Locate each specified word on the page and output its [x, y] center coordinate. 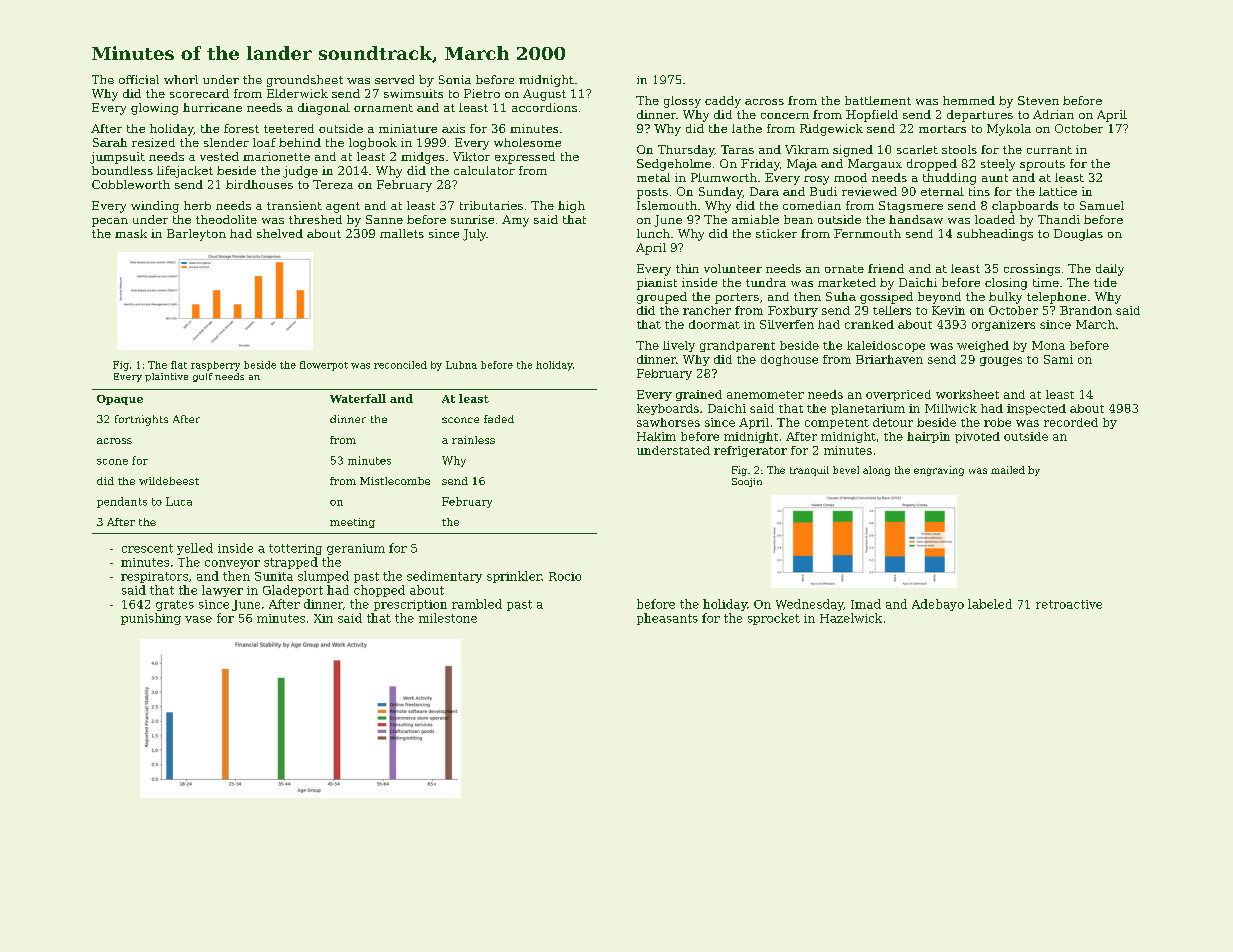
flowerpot [324, 366]
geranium [356, 549]
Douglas [1078, 235]
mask [131, 233]
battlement [878, 100]
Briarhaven [889, 359]
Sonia [455, 79]
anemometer [765, 395]
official [139, 79]
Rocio [565, 576]
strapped [291, 563]
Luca [179, 501]
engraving [939, 471]
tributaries [491, 205]
